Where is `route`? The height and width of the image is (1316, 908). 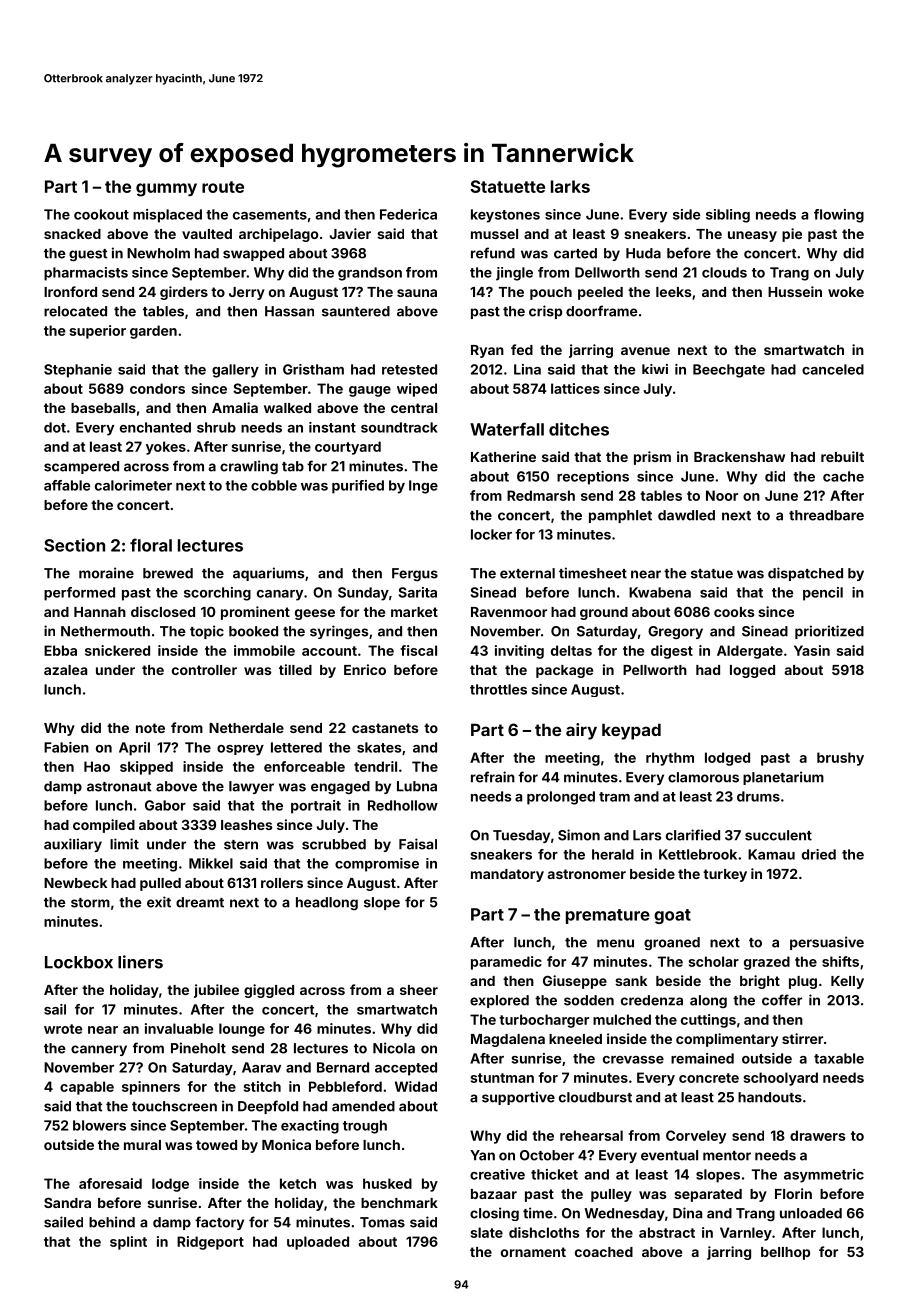
route is located at coordinates (223, 187).
